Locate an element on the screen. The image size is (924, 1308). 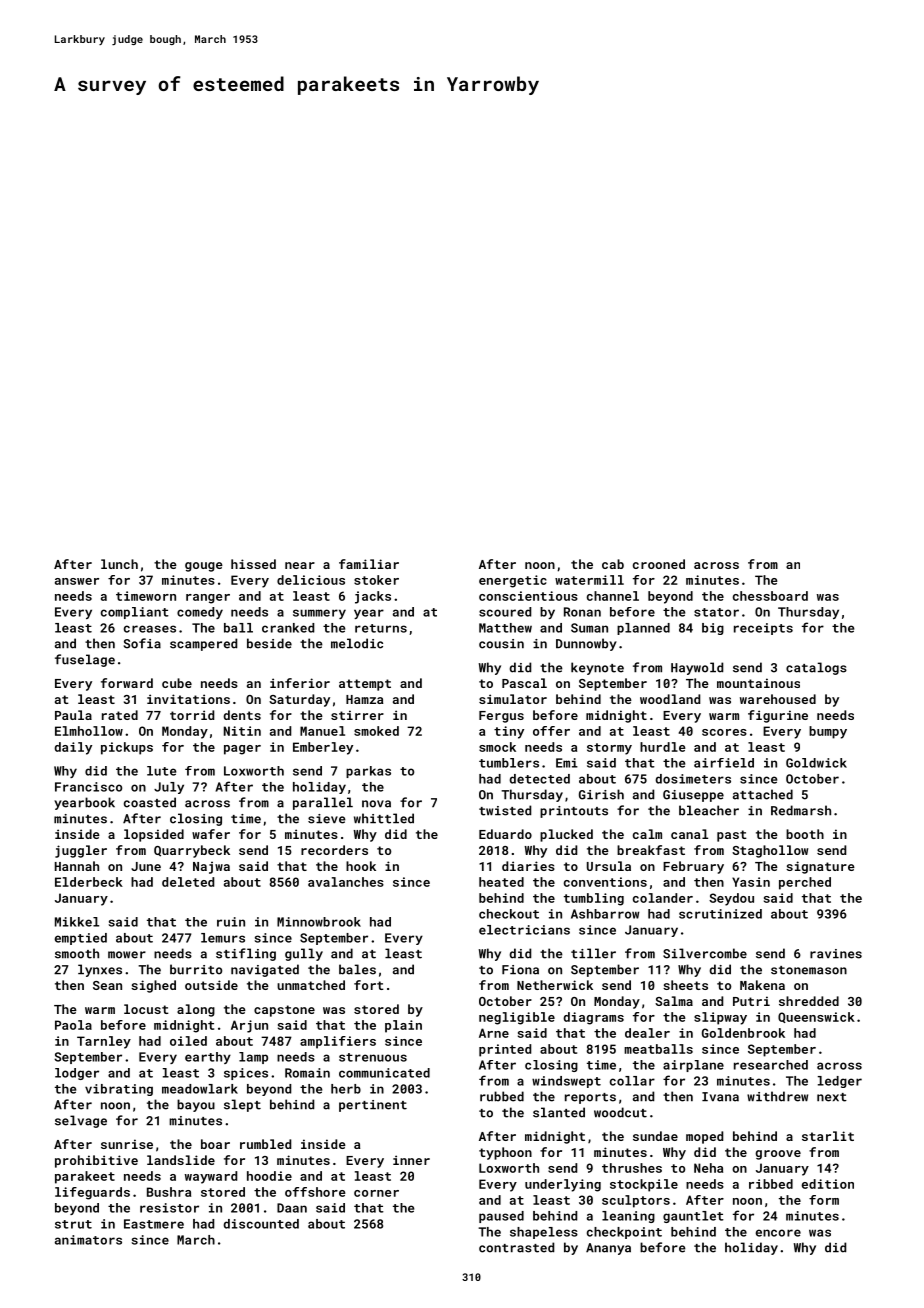
animators is located at coordinates (88, 1240).
